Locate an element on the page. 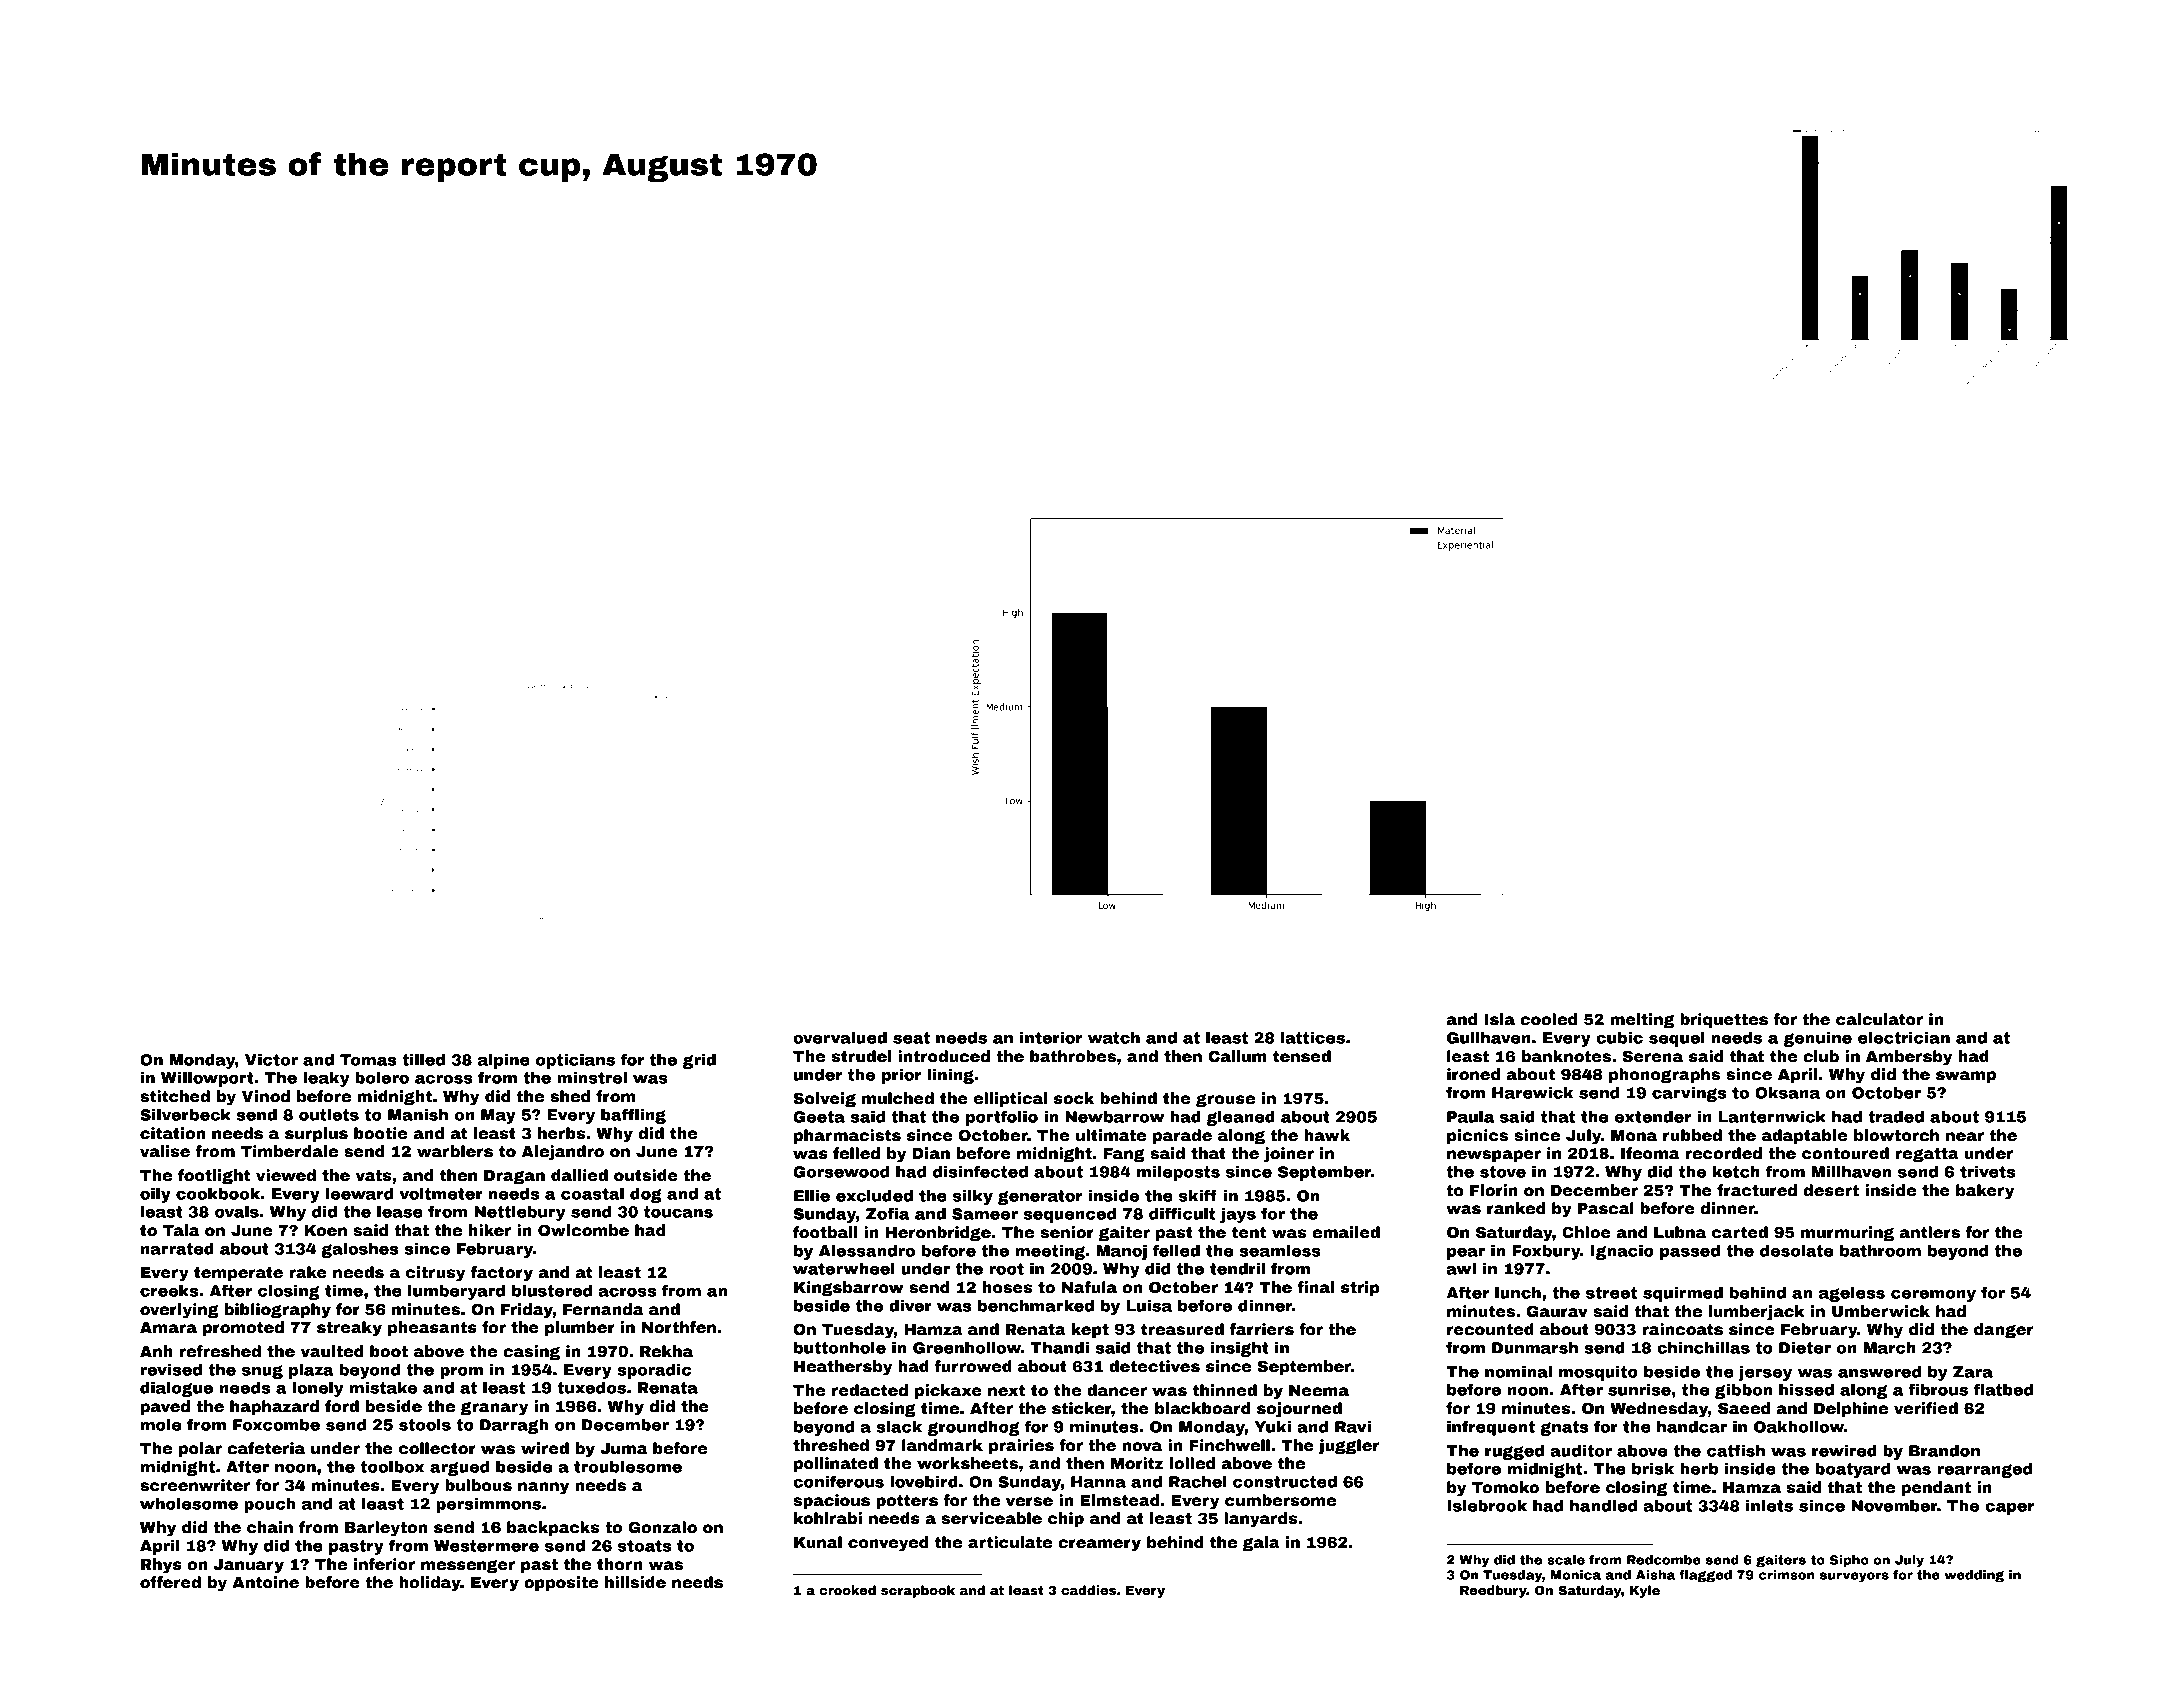 The image size is (2178, 1683). sojourned is located at coordinates (1299, 1410).
